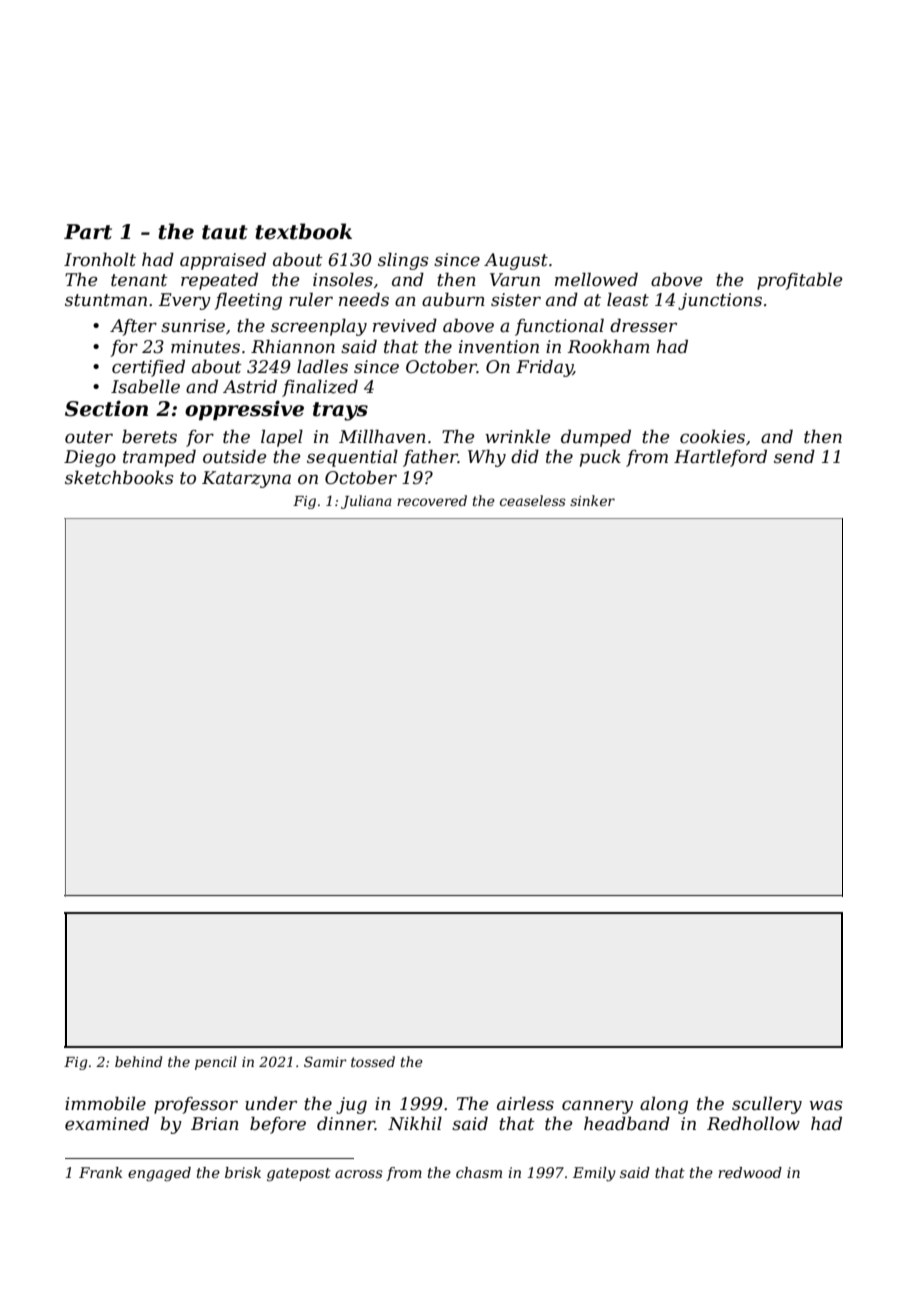  What do you see at coordinates (159, 1174) in the image?
I see `engaged` at bounding box center [159, 1174].
